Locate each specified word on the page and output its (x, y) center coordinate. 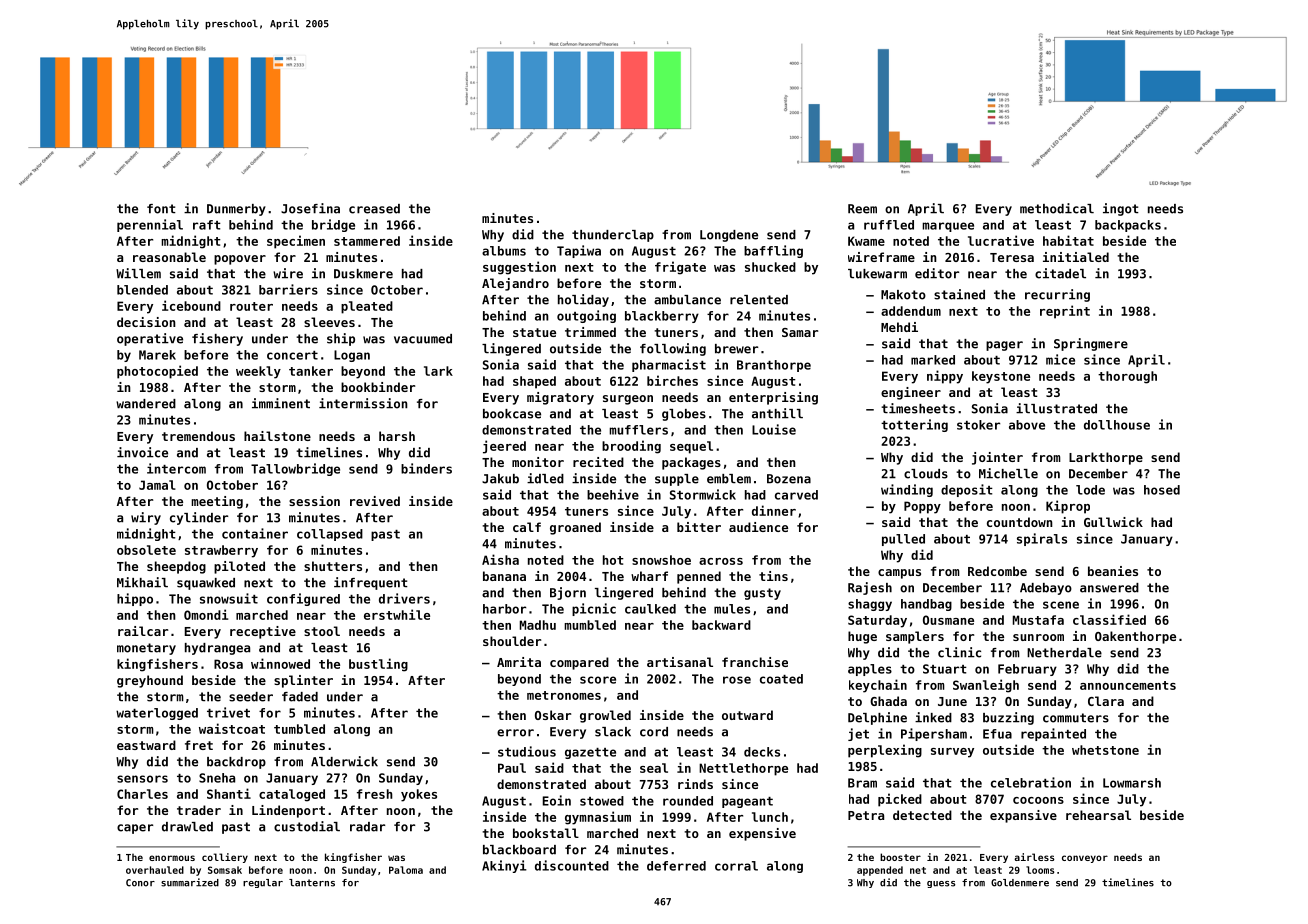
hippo (135, 599)
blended (142, 290)
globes (684, 415)
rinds (695, 784)
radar (367, 827)
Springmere (1091, 344)
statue (534, 332)
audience (758, 527)
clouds (926, 474)
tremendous (198, 436)
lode (1090, 490)
